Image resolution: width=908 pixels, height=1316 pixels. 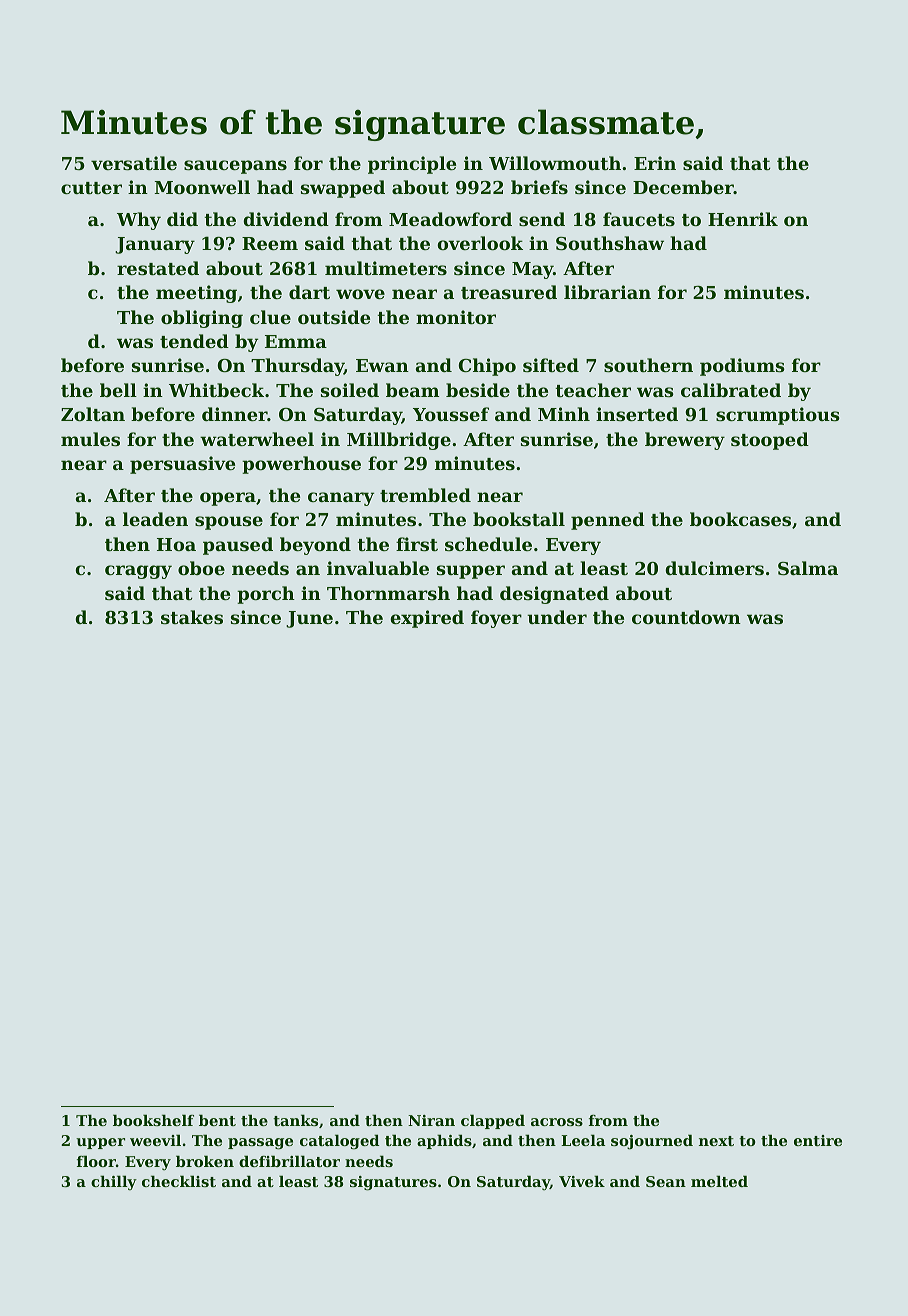 I want to click on trembled, so click(x=425, y=495).
